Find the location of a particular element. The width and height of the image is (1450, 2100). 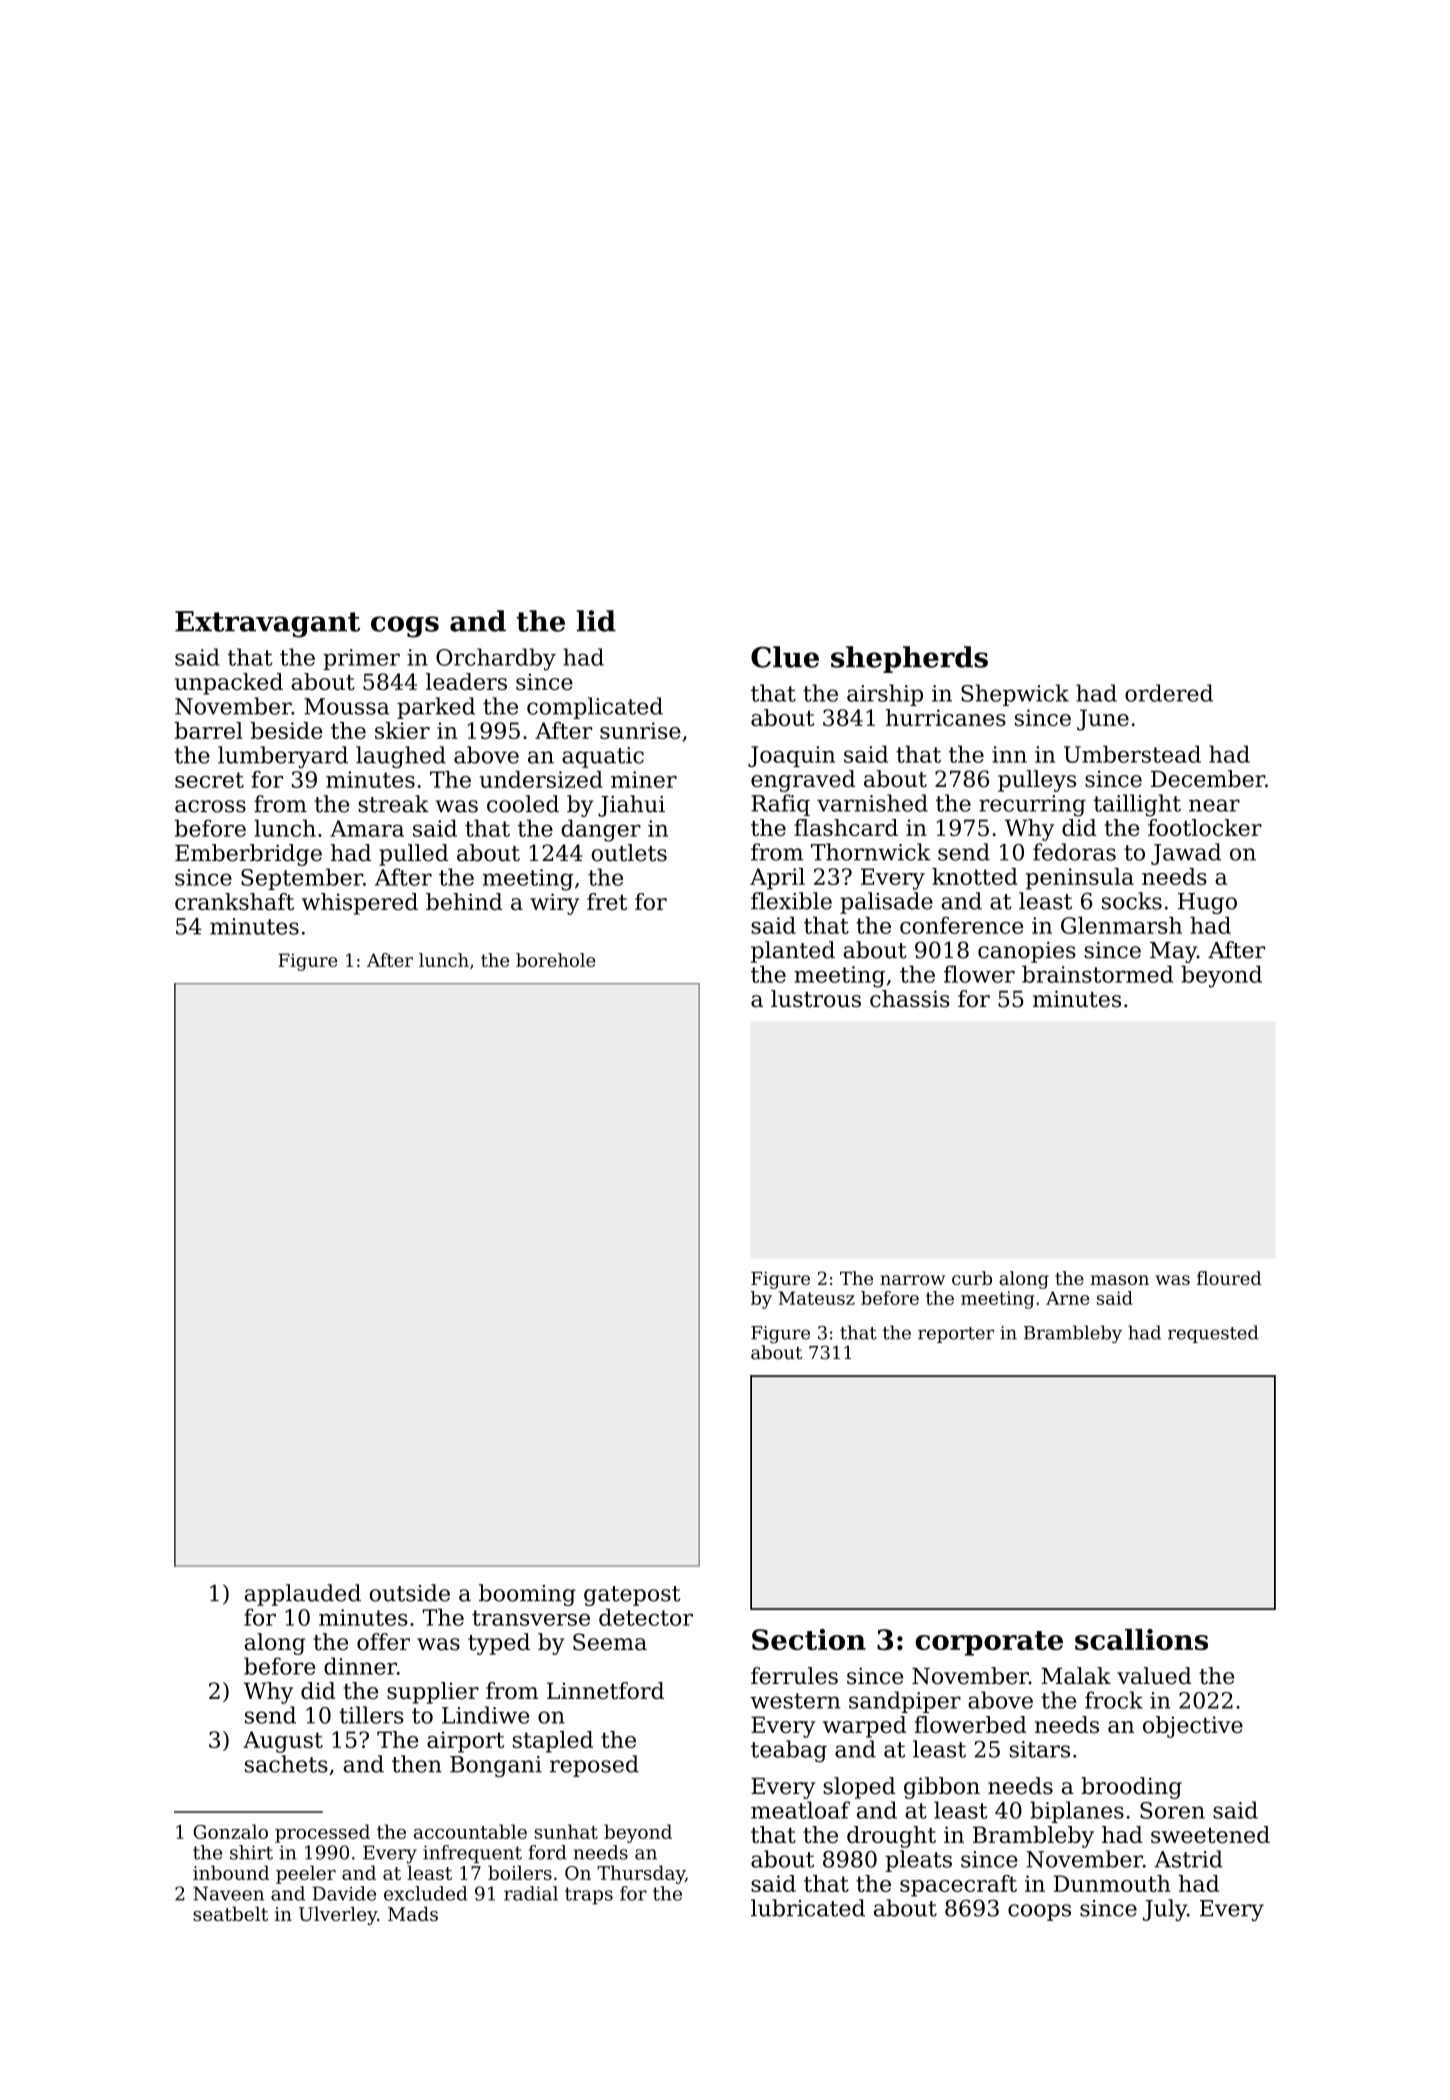

across is located at coordinates (210, 806).
